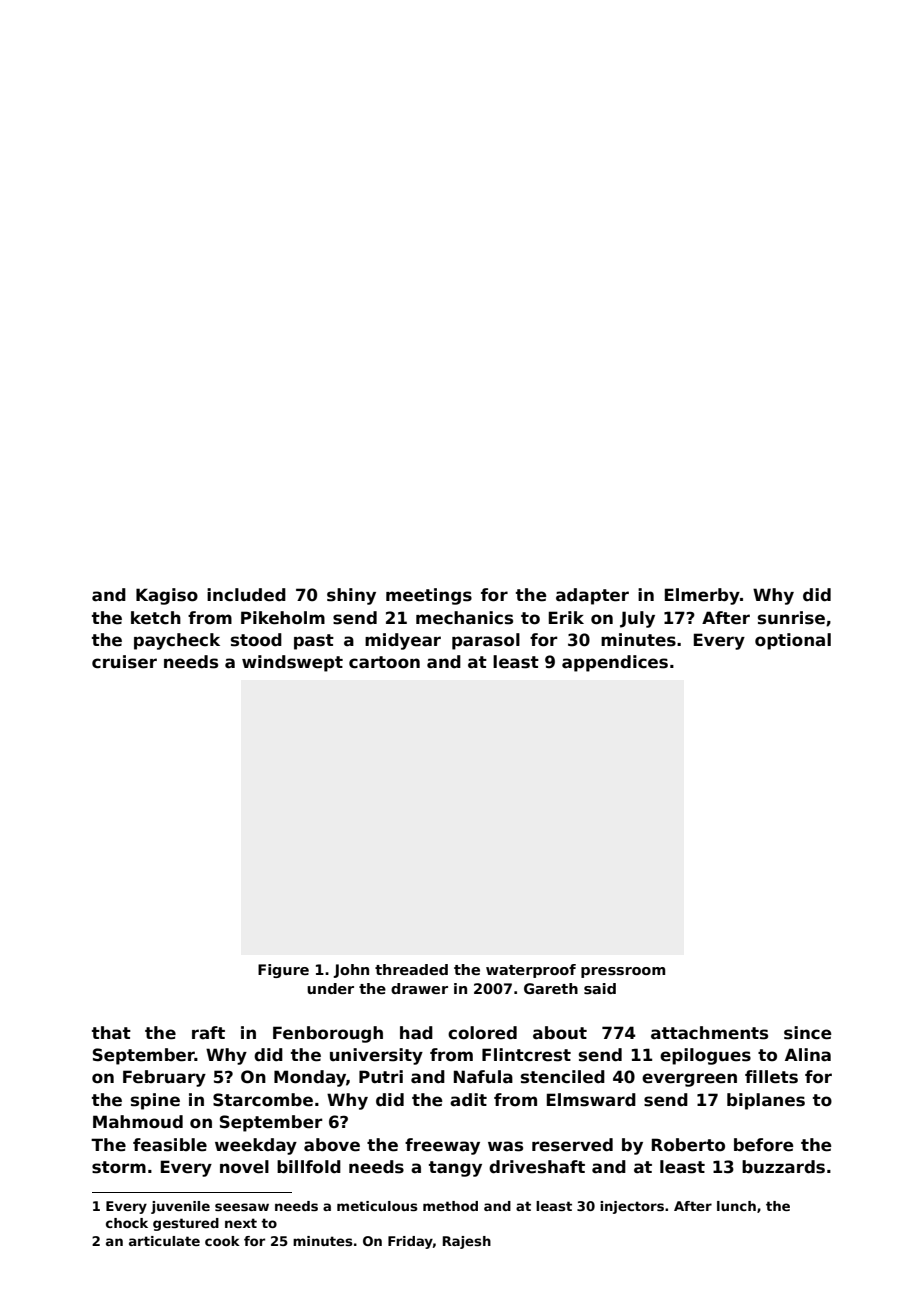  I want to click on had, so click(416, 1033).
